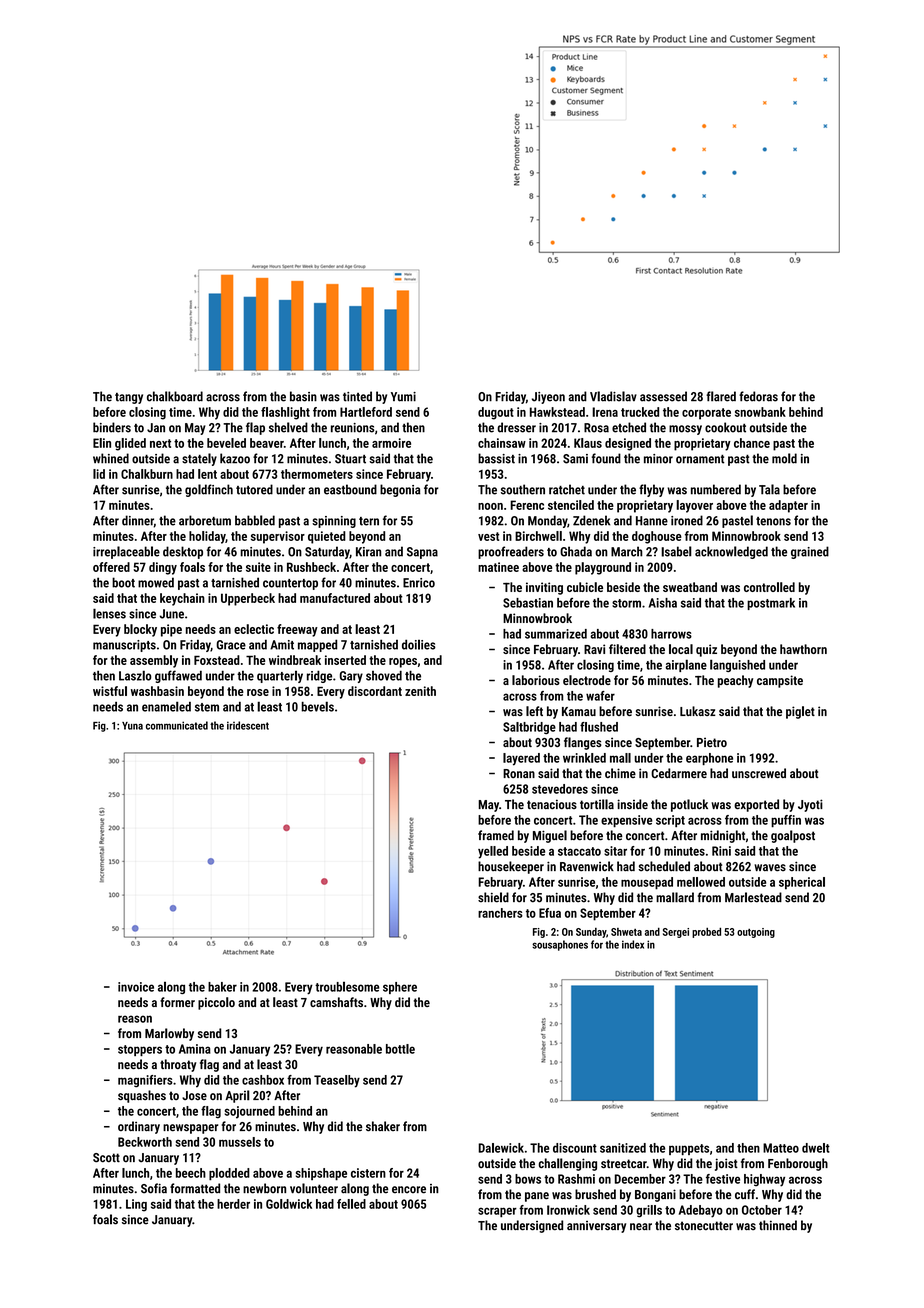 Image resolution: width=924 pixels, height=1308 pixels. Describe the element at coordinates (700, 459) in the screenshot. I see `ornament` at that location.
